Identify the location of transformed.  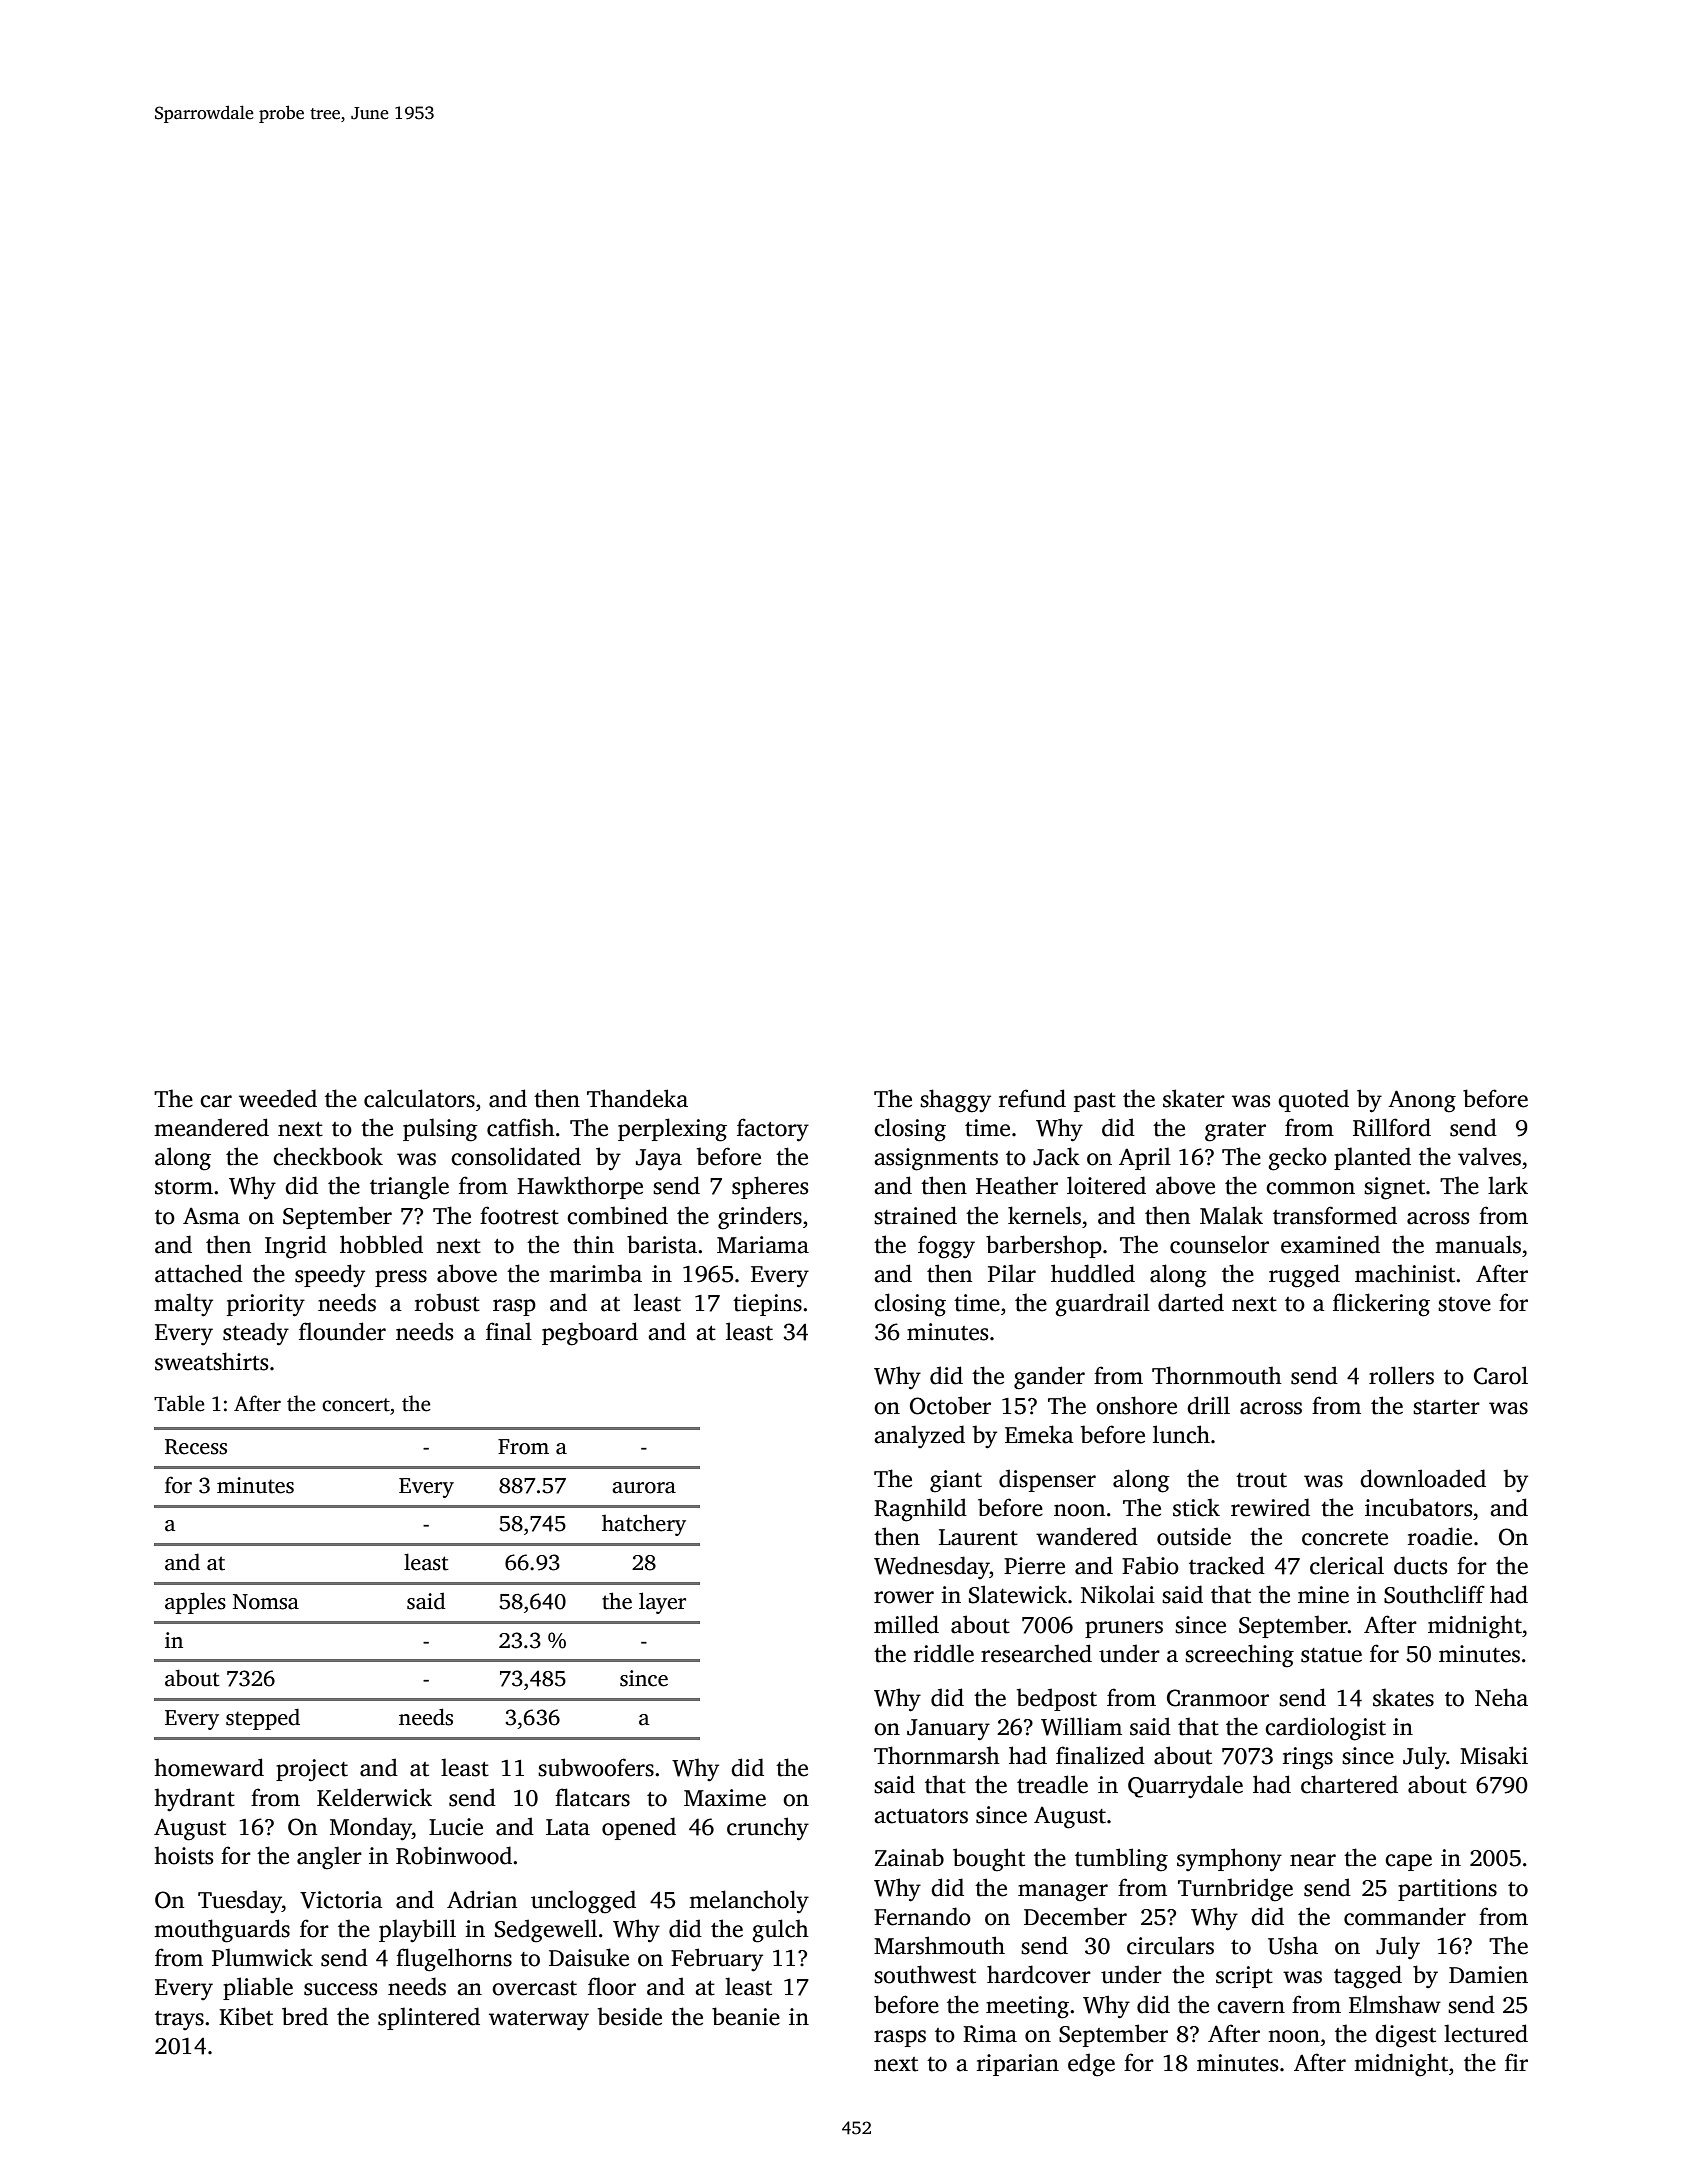
(1335, 1215).
